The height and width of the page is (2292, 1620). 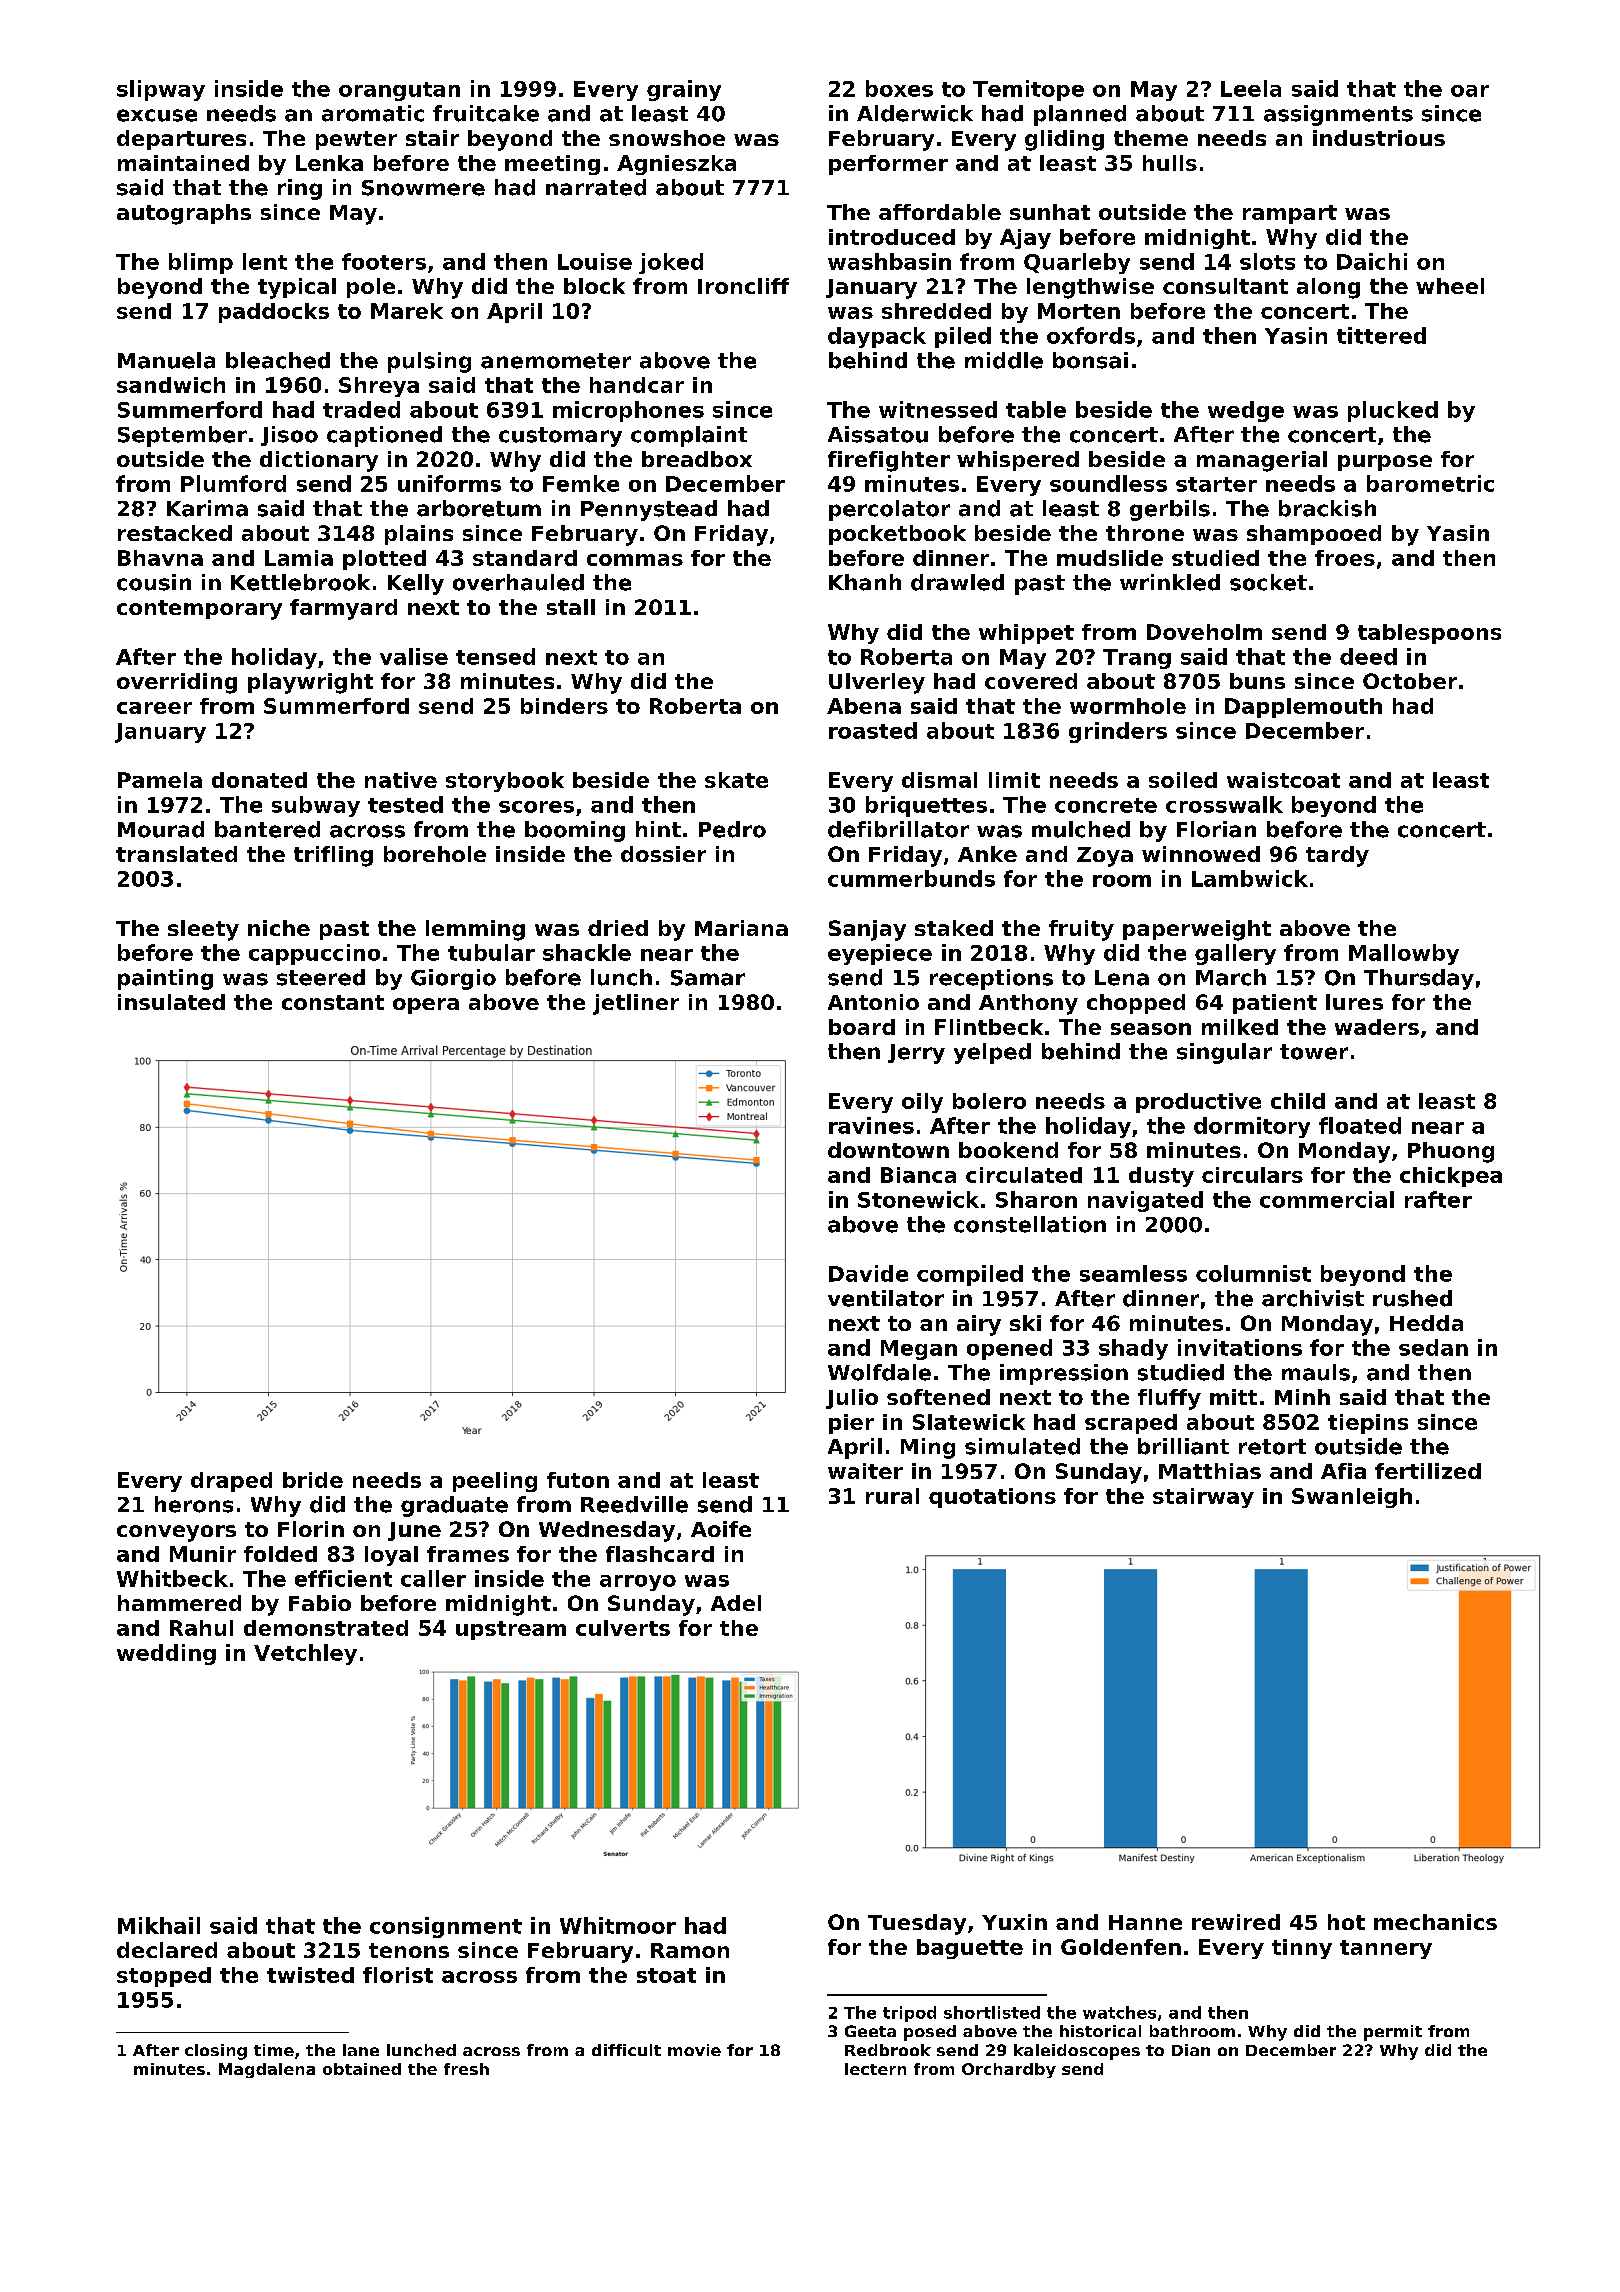 I want to click on valise, so click(x=414, y=656).
